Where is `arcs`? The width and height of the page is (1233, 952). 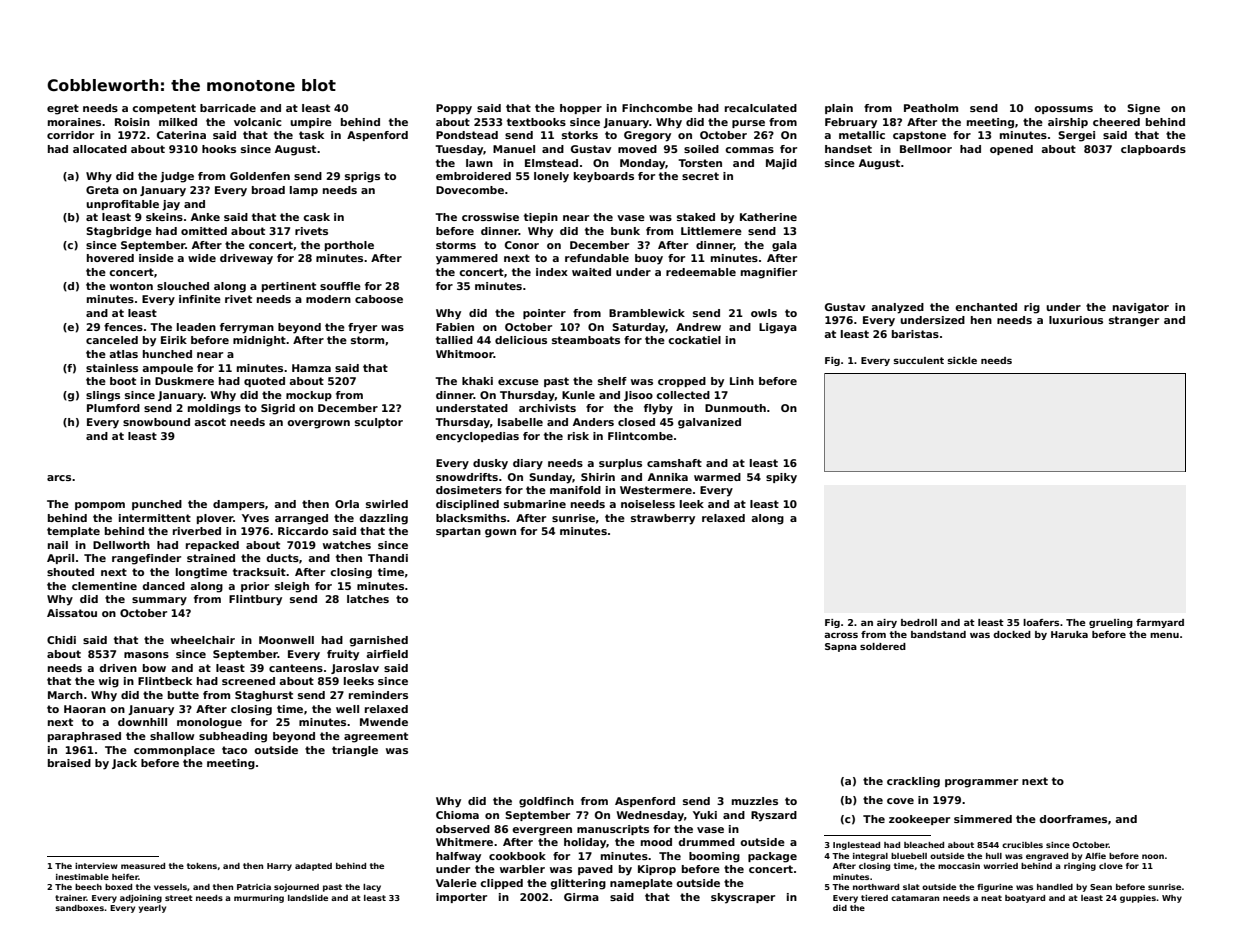
arcs is located at coordinates (59, 478).
